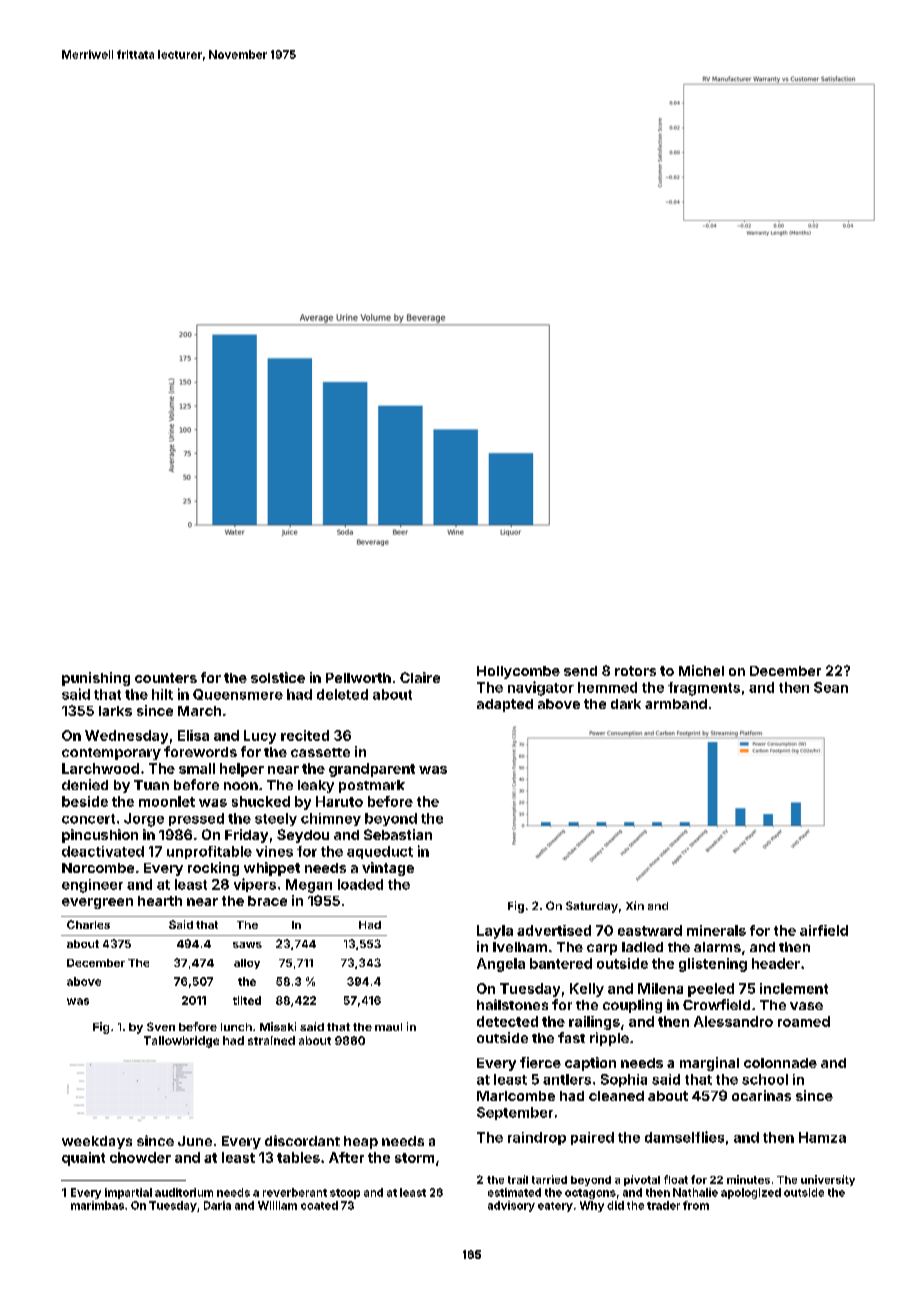 The width and height of the page is (924, 1308). Describe the element at coordinates (88, 924) in the page. I see `Charles` at that location.
